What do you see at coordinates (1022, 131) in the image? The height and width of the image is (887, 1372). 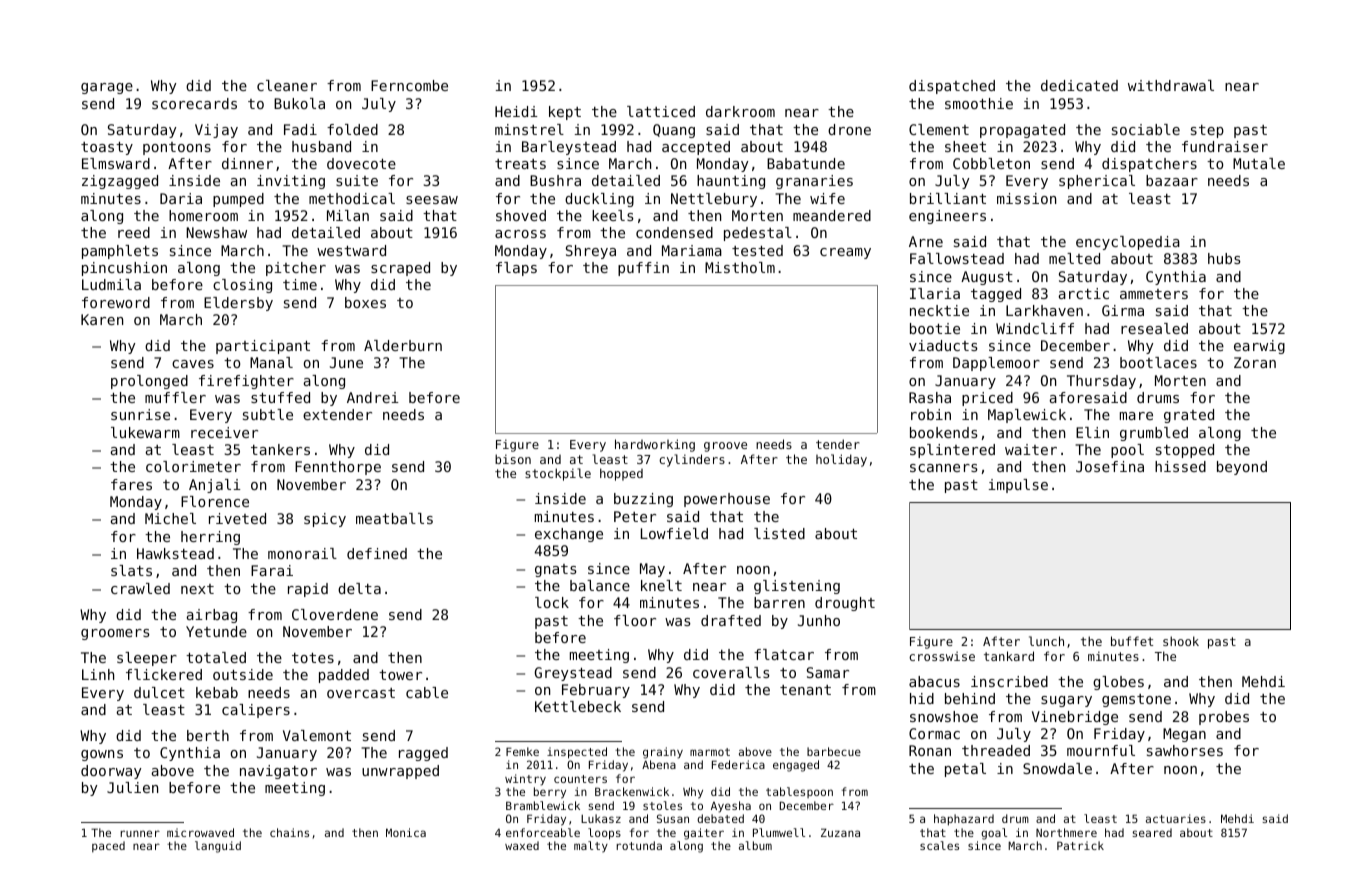 I see `propagated` at bounding box center [1022, 131].
